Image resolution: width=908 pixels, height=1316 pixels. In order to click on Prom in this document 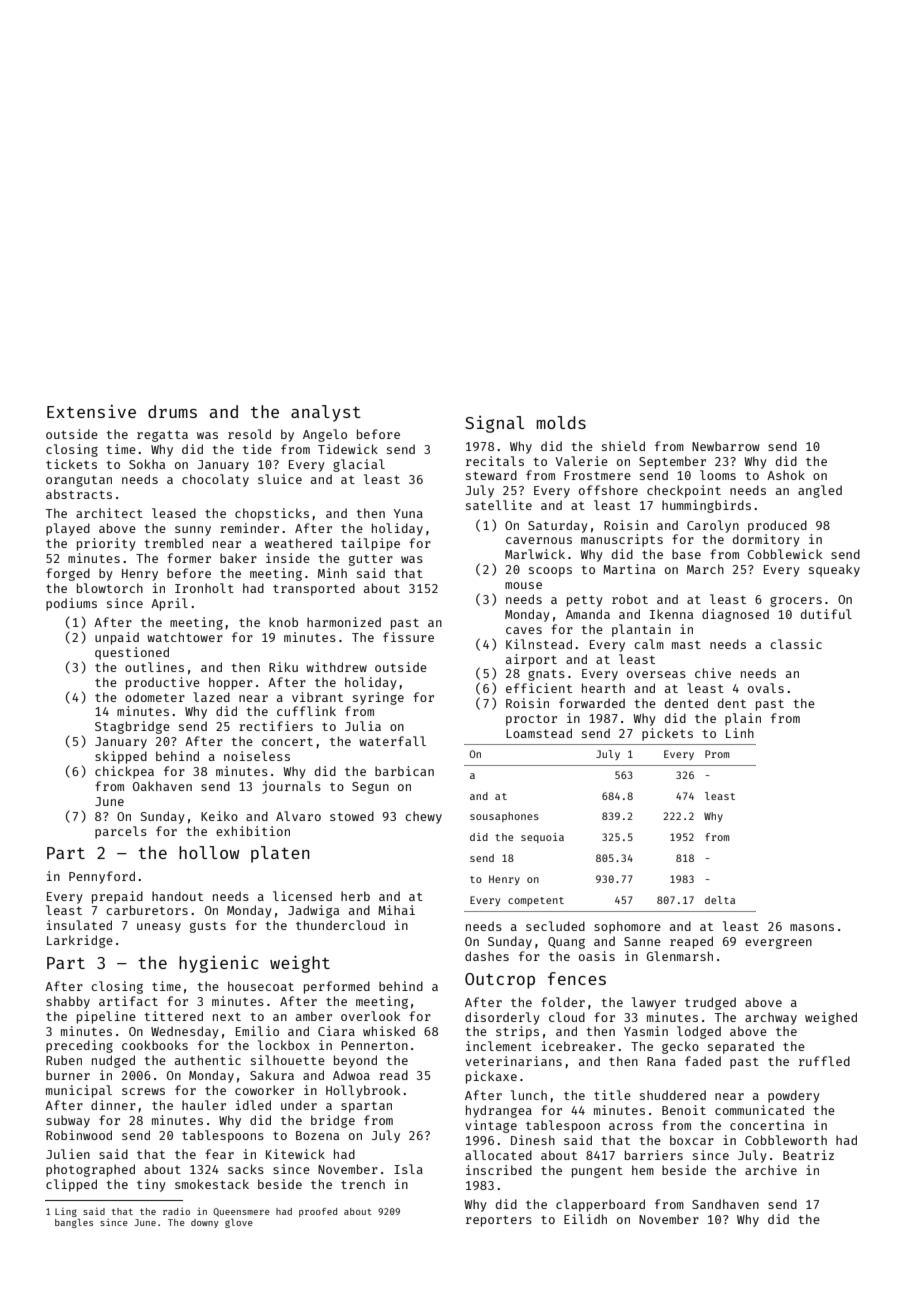, I will do `click(717, 754)`.
